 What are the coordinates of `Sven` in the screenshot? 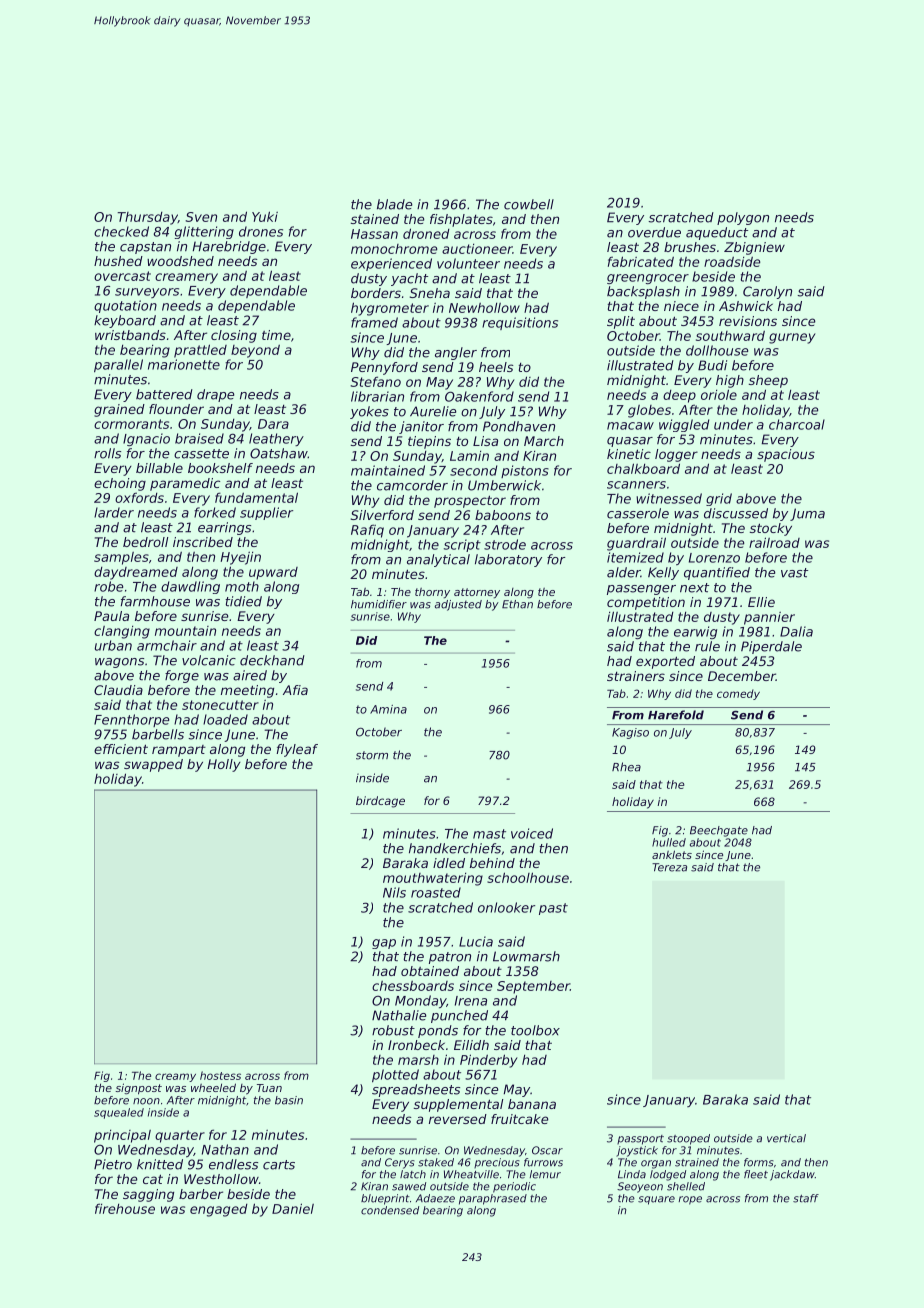 It's located at (201, 217).
